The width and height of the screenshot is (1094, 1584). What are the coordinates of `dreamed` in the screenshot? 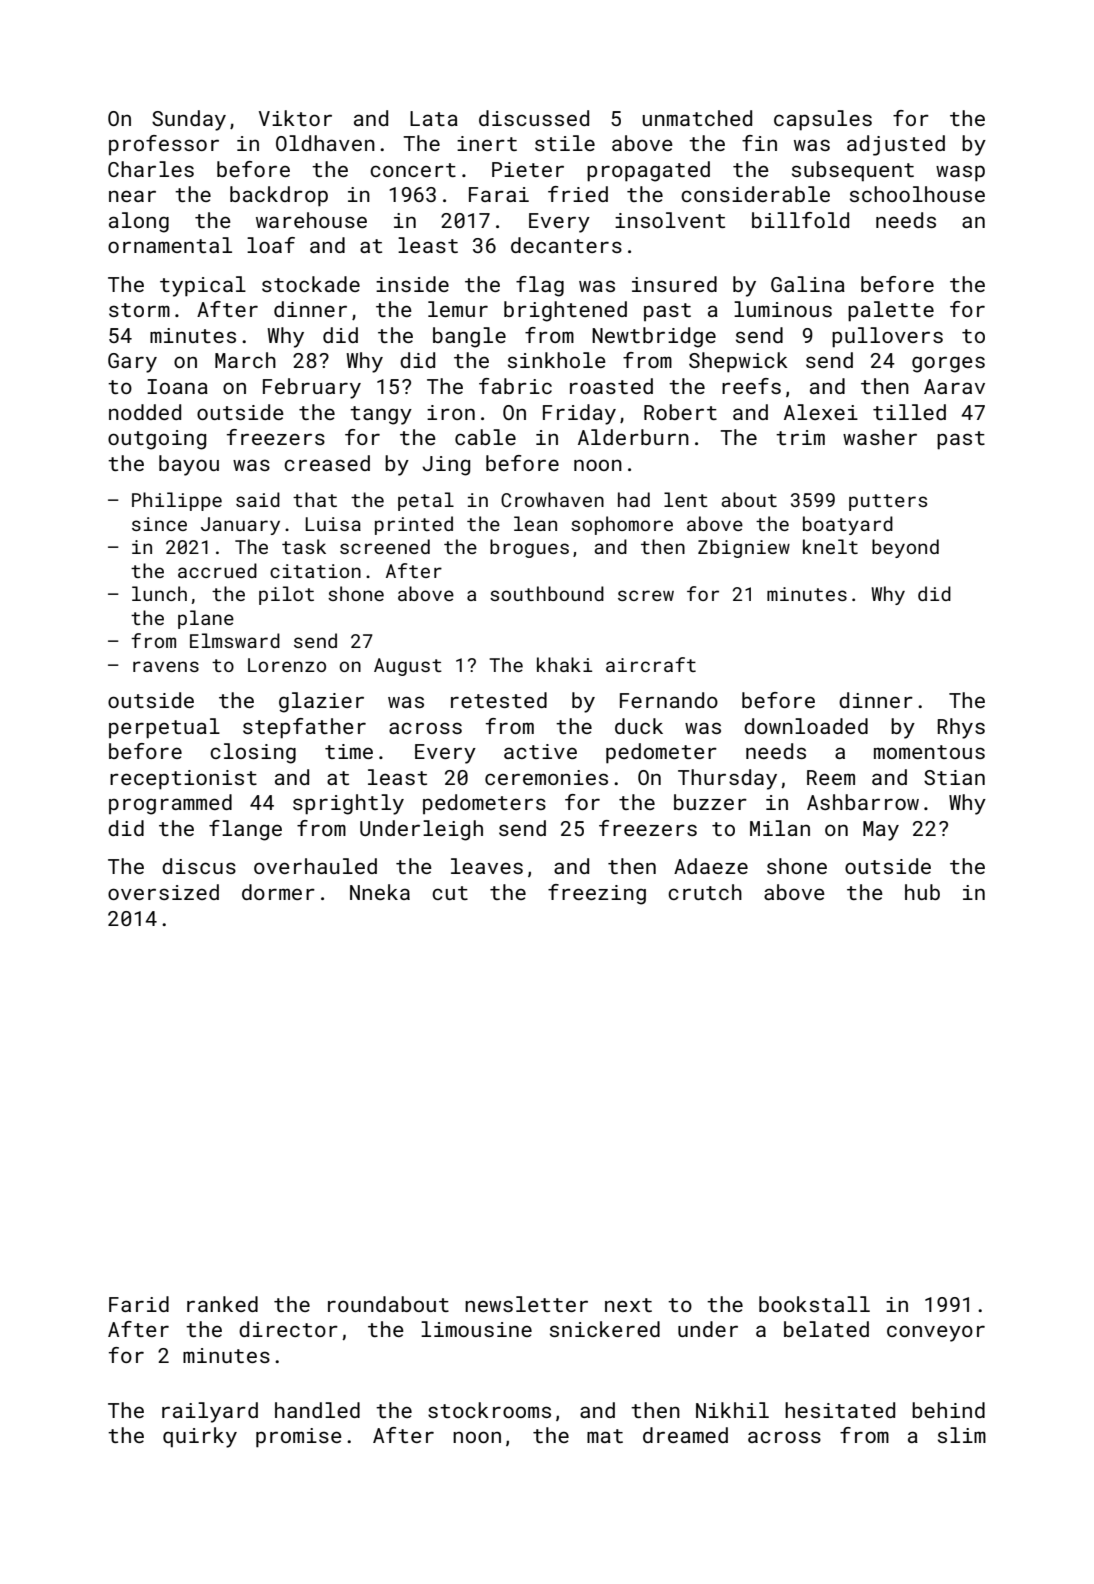 It's located at (685, 1435).
